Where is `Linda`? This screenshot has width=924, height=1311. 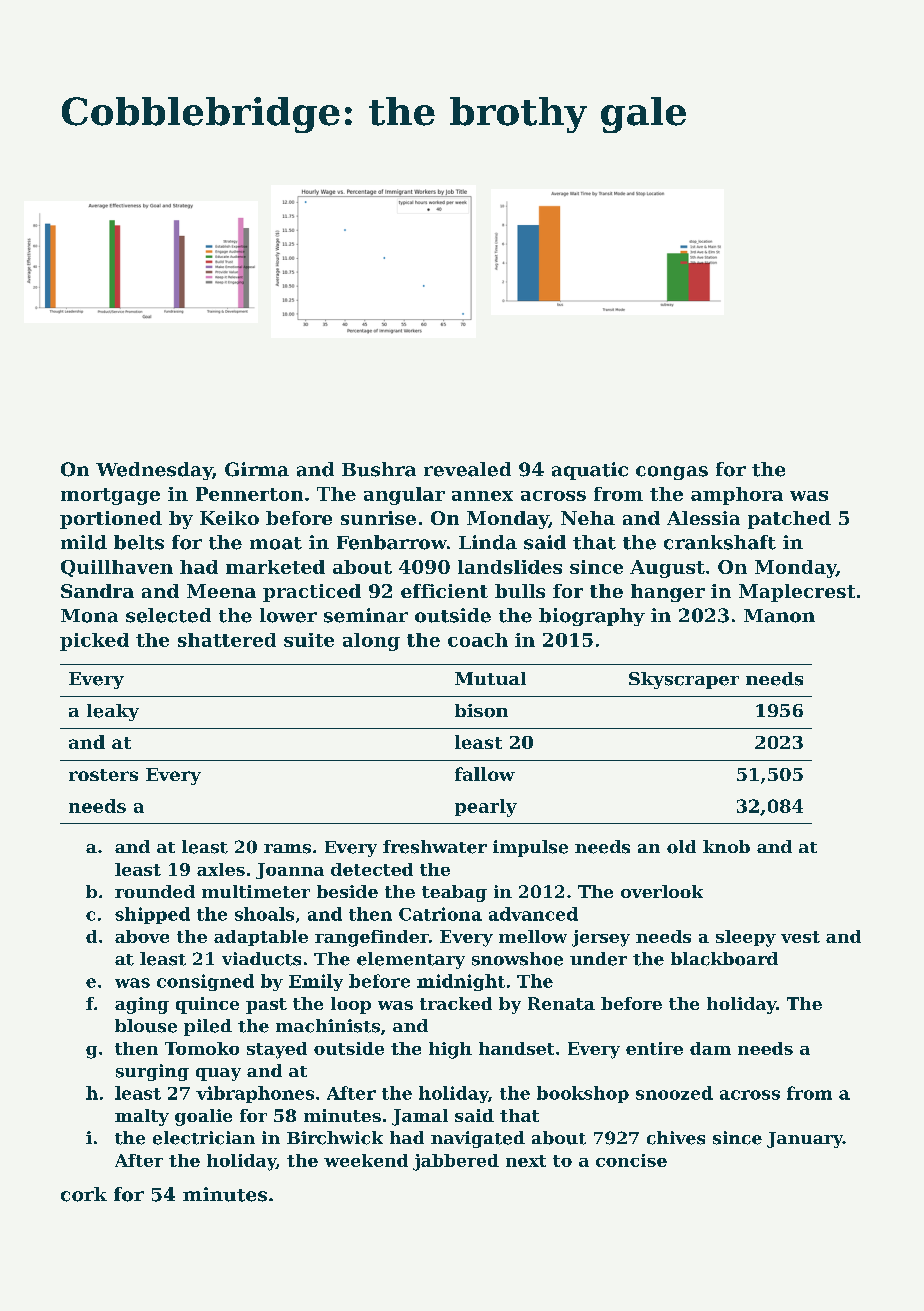 Linda is located at coordinates (488, 542).
